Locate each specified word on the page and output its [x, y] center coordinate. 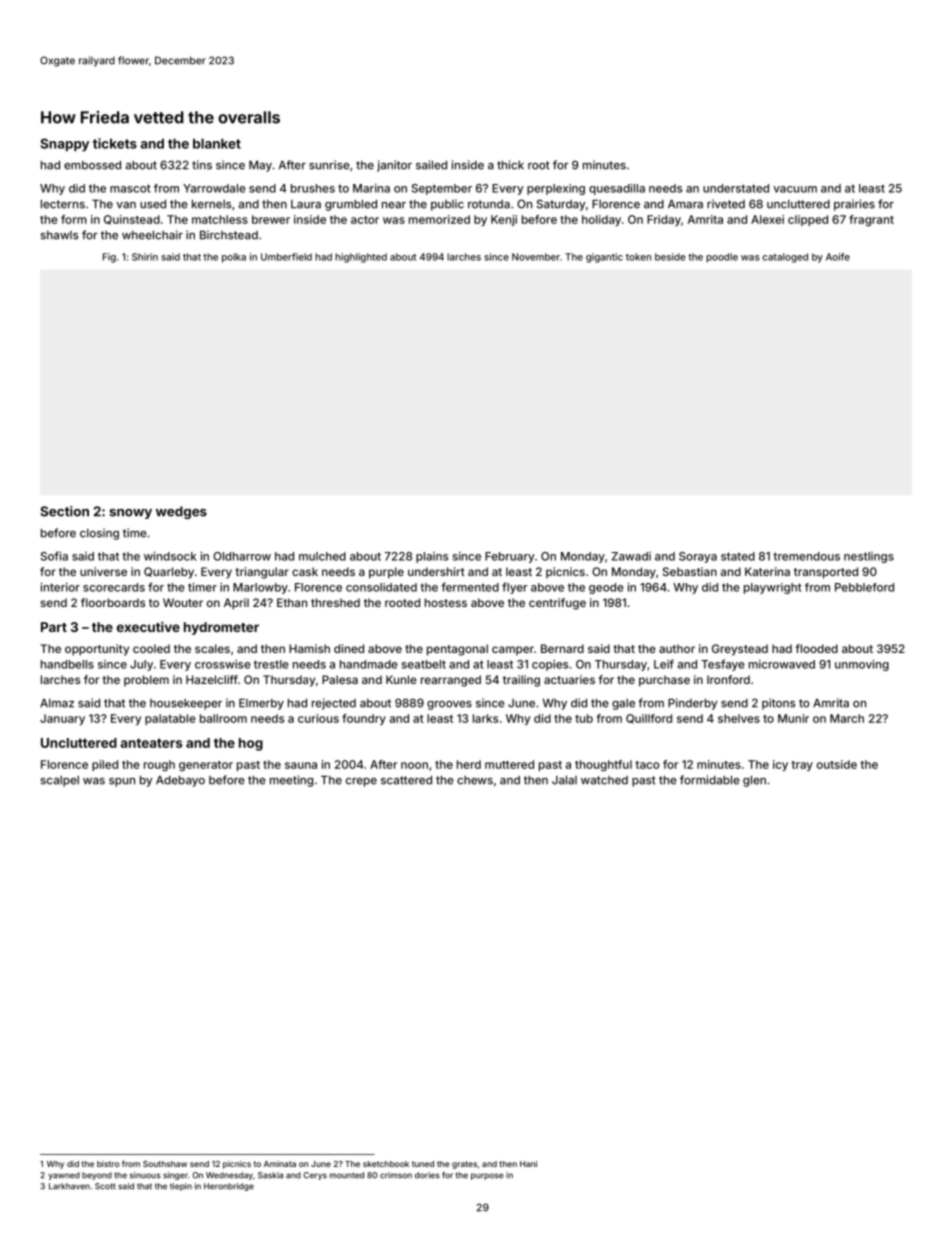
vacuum [795, 189]
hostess [446, 602]
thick [510, 165]
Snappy [64, 145]
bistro [108, 1164]
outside [837, 764]
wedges [181, 512]
